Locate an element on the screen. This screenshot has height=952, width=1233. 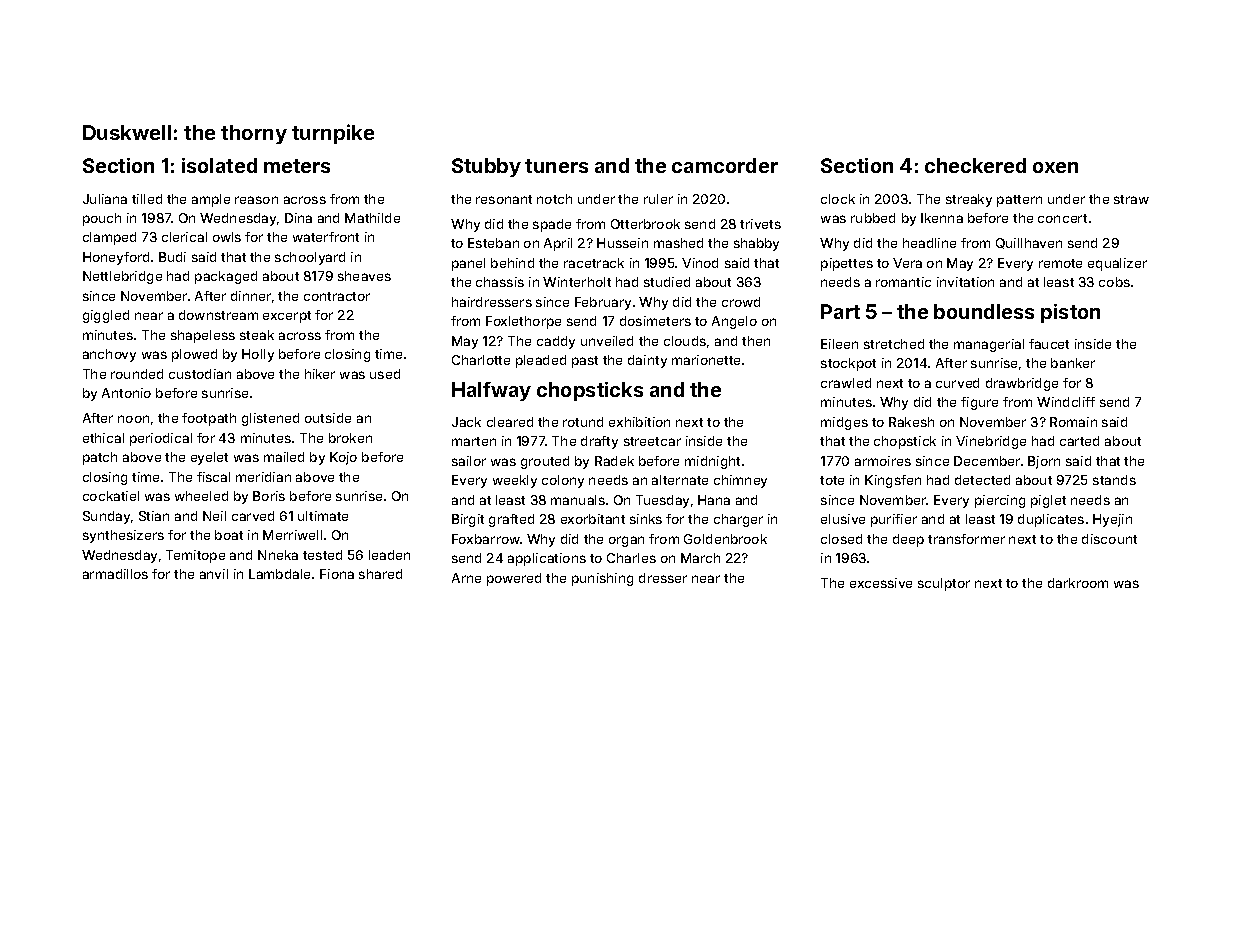
tuners is located at coordinates (556, 166).
